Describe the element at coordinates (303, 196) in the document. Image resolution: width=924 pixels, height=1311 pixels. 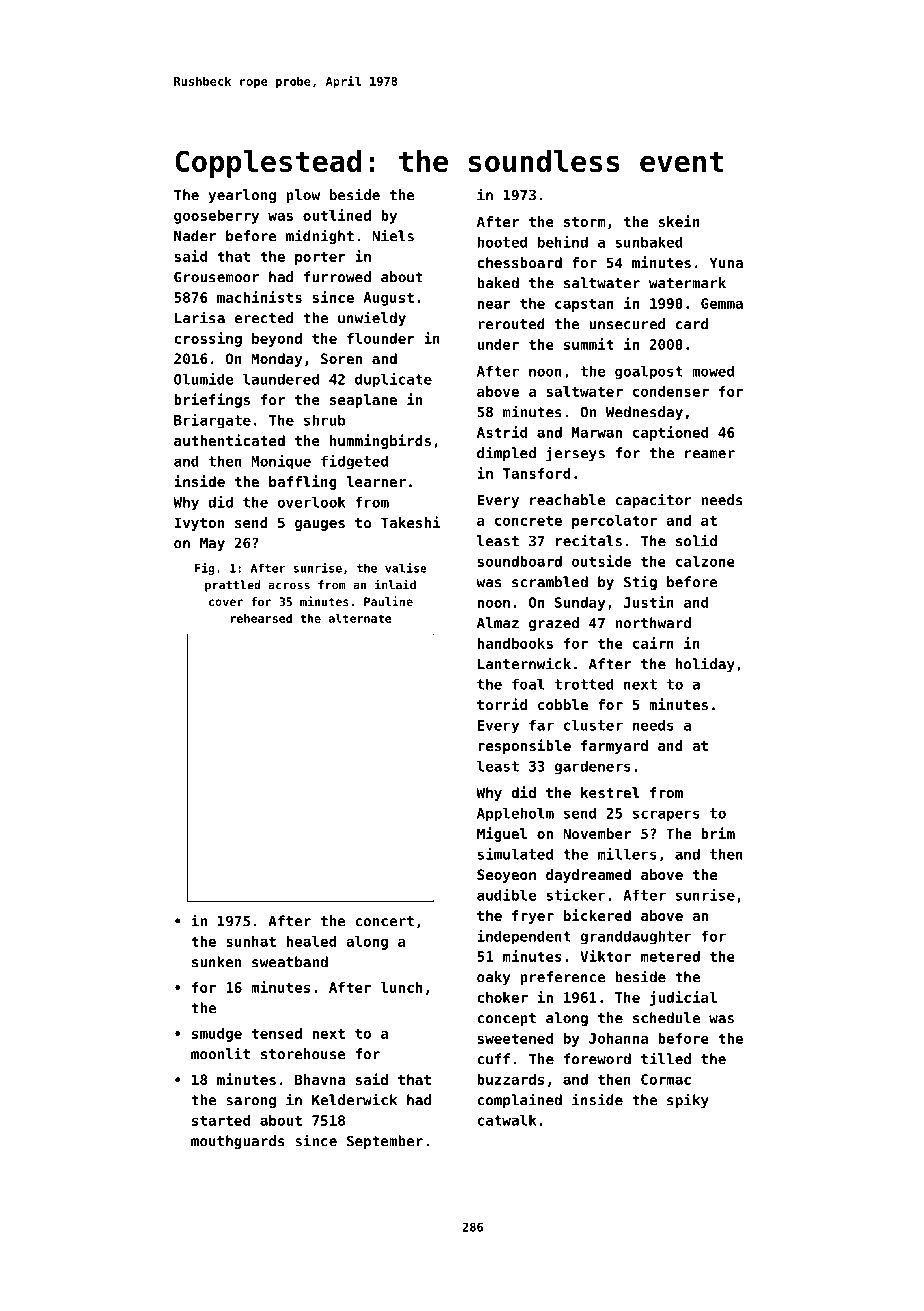
I see `plow` at that location.
